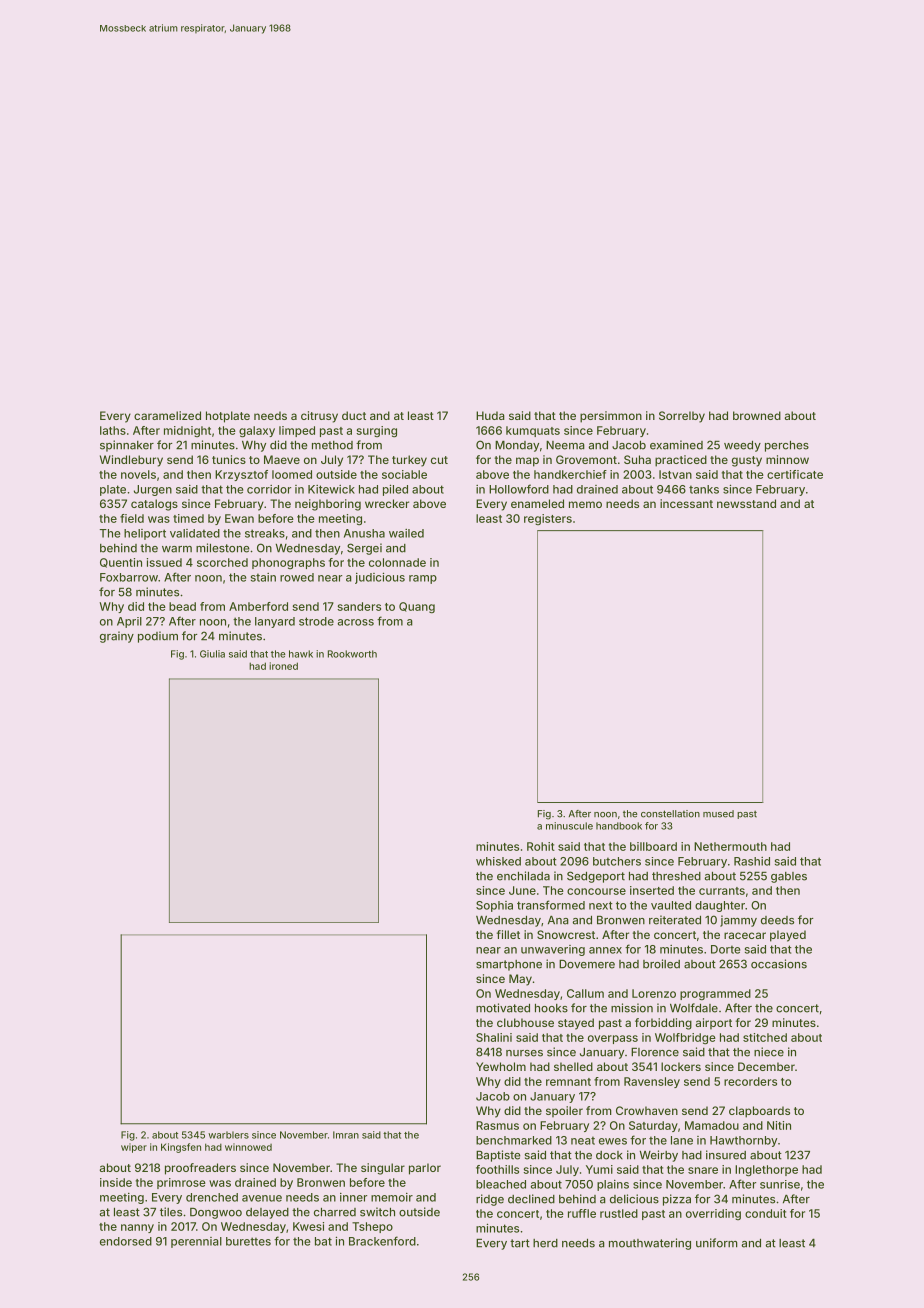 The height and width of the page is (1308, 924). I want to click on Sophia, so click(494, 906).
